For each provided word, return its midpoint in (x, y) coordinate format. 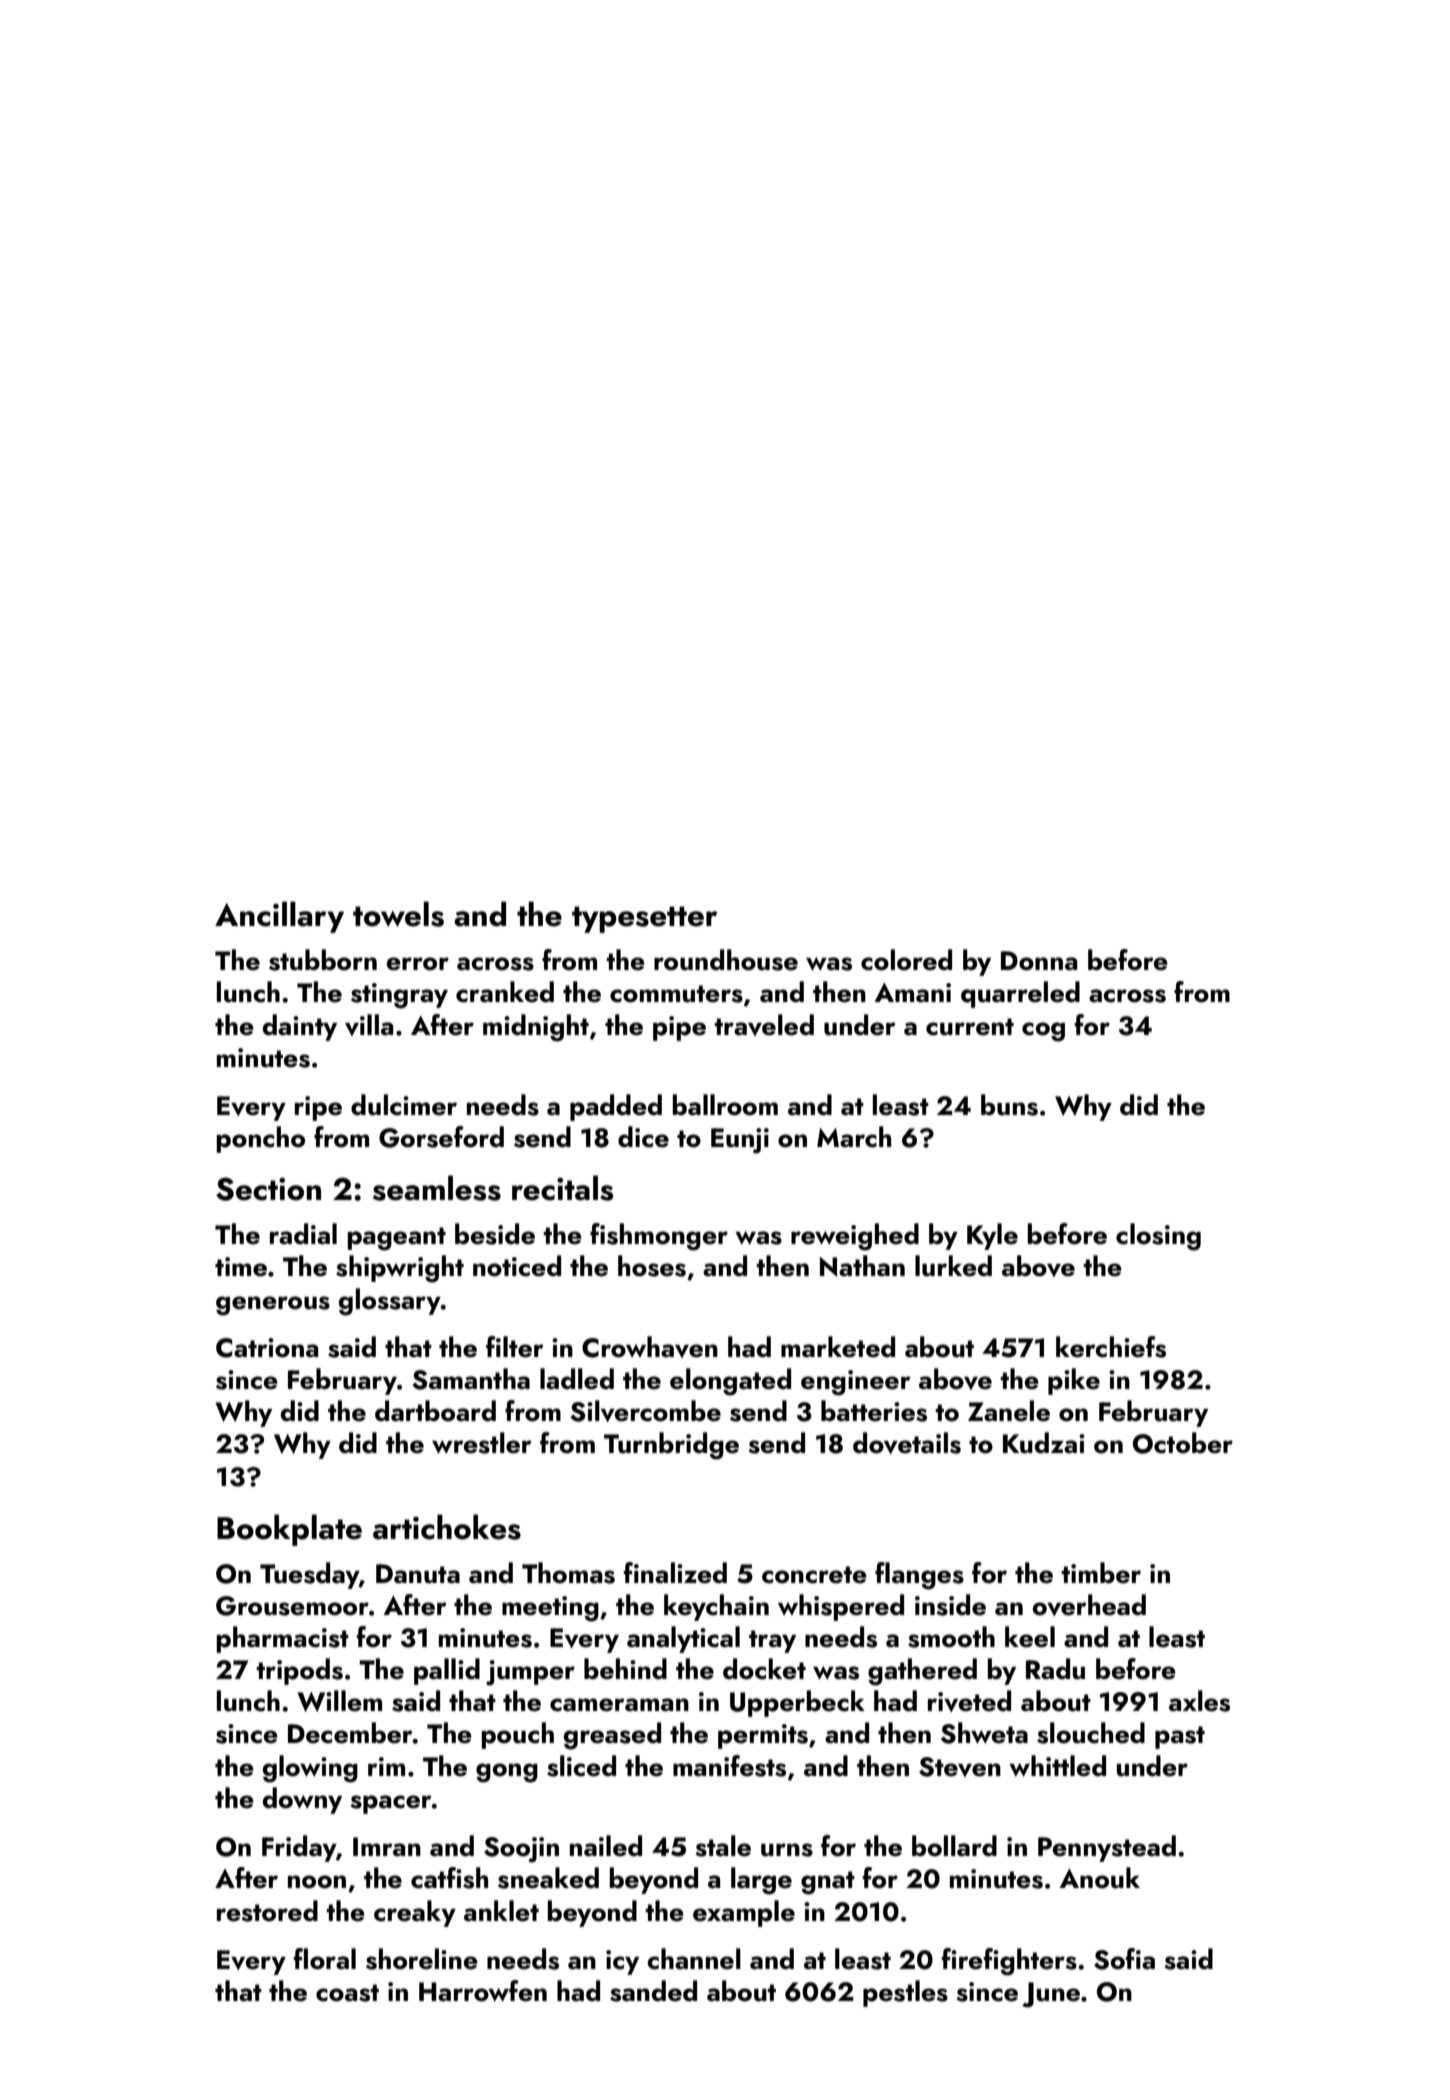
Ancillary (279, 917)
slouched (1091, 1733)
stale (723, 1846)
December (350, 1733)
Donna (1039, 961)
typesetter (644, 919)
